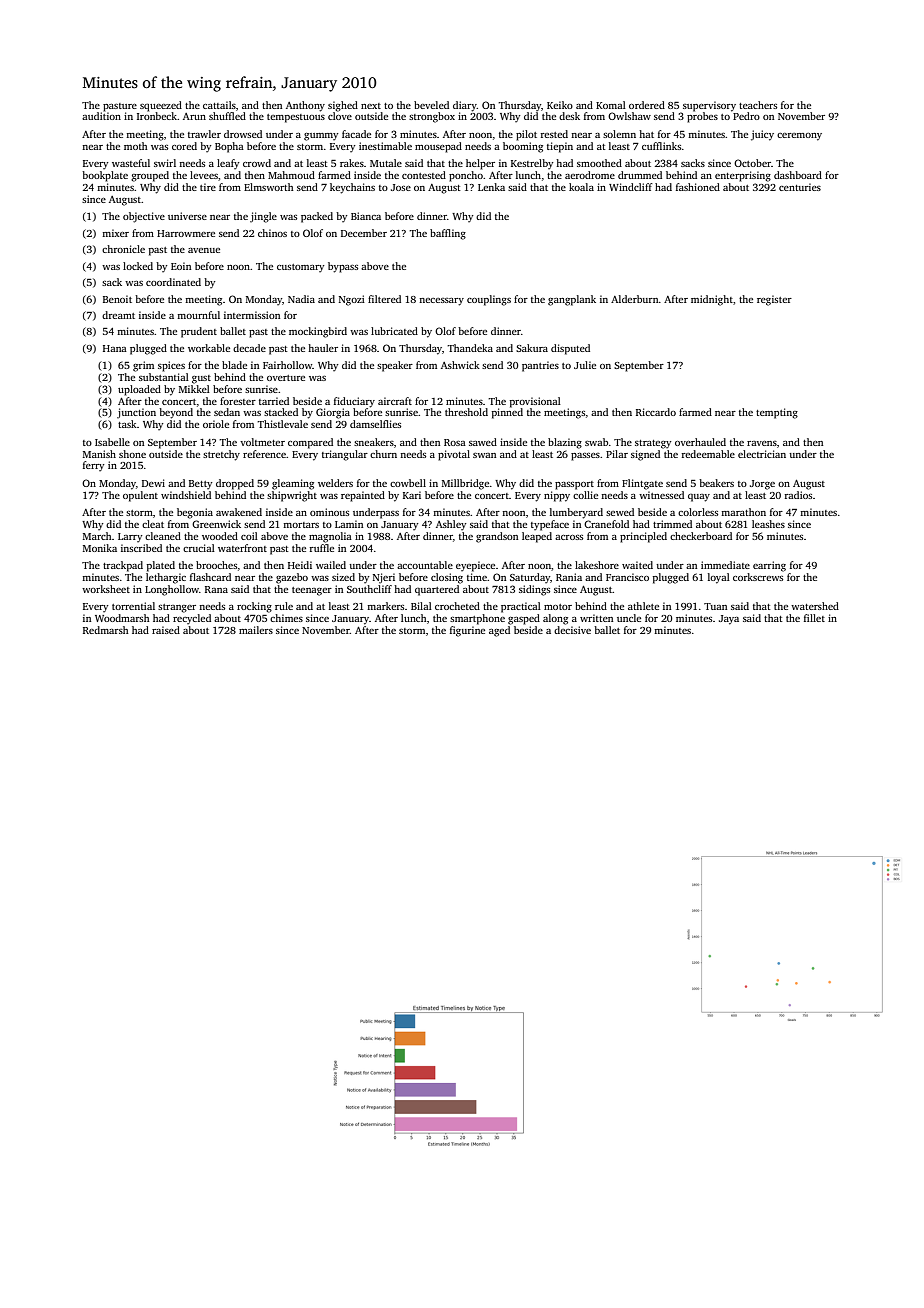 The width and height of the page is (924, 1308). Describe the element at coordinates (800, 187) in the page. I see `centuries` at that location.
